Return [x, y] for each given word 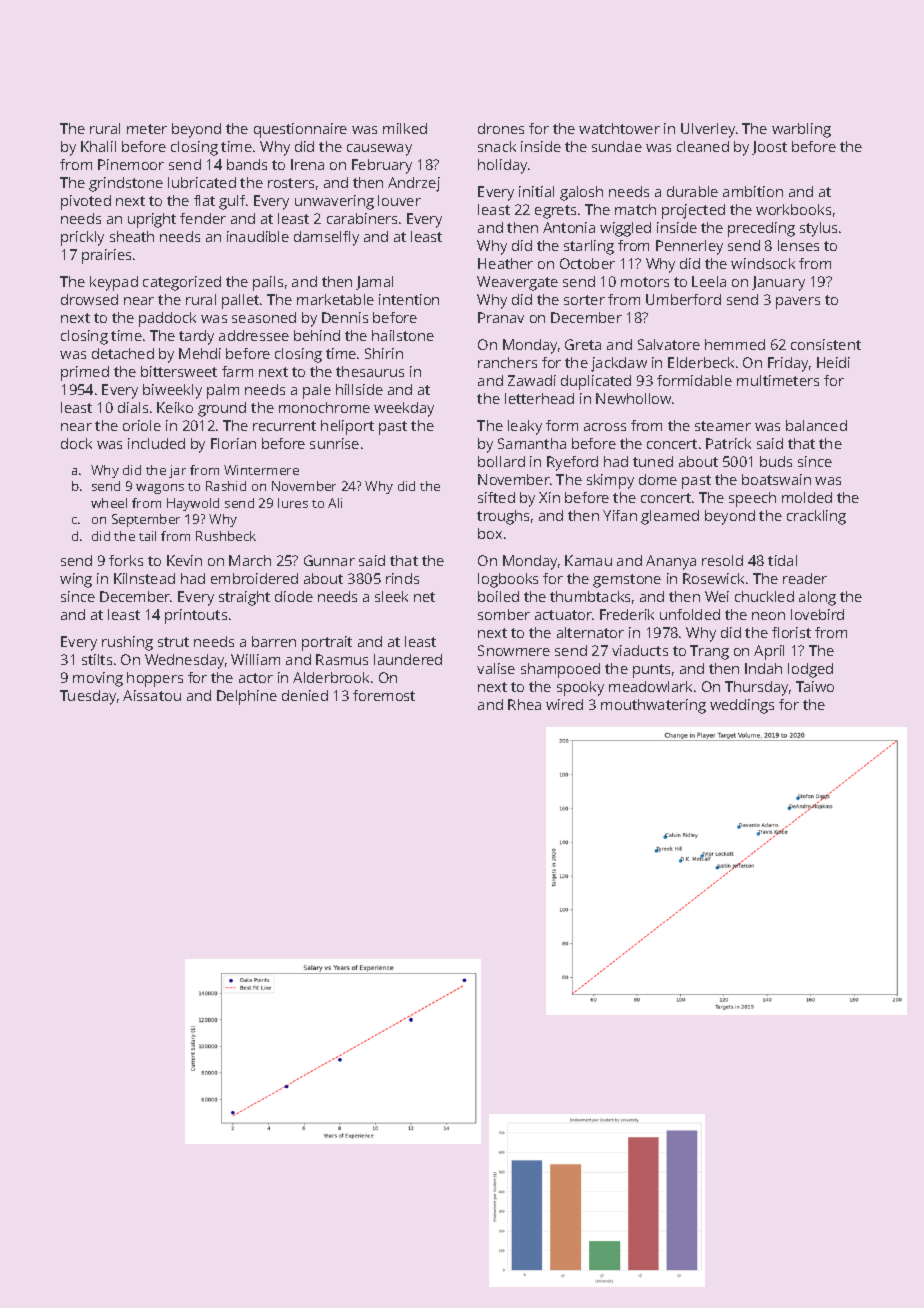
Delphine [247, 697]
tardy [196, 337]
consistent [826, 344]
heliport [347, 427]
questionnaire [300, 130]
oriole [142, 425]
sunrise [334, 443]
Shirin [384, 353]
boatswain [776, 479]
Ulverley [708, 130]
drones [501, 128]
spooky [580, 688]
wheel [109, 503]
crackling [816, 517]
